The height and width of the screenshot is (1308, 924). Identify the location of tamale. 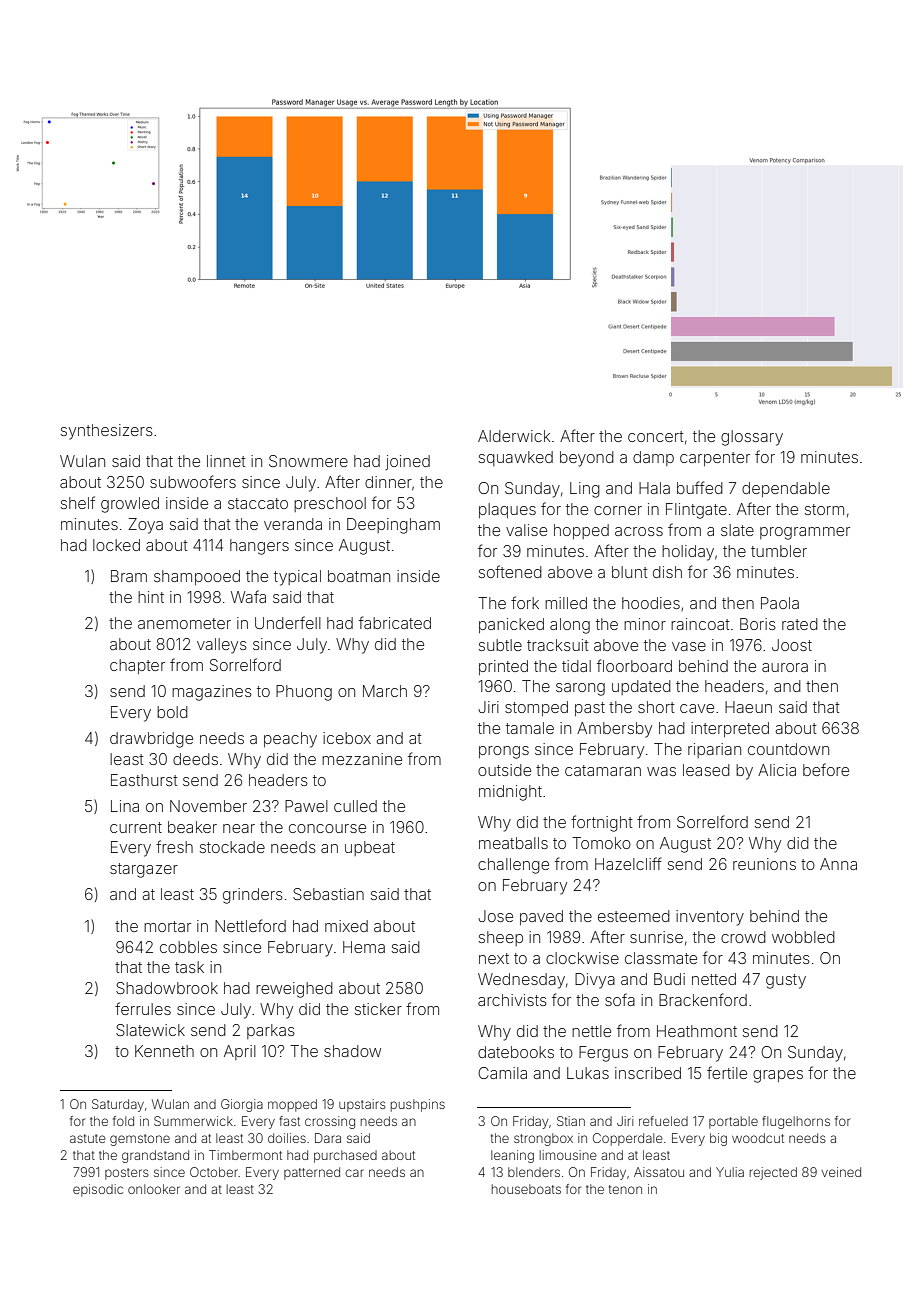
(530, 728).
